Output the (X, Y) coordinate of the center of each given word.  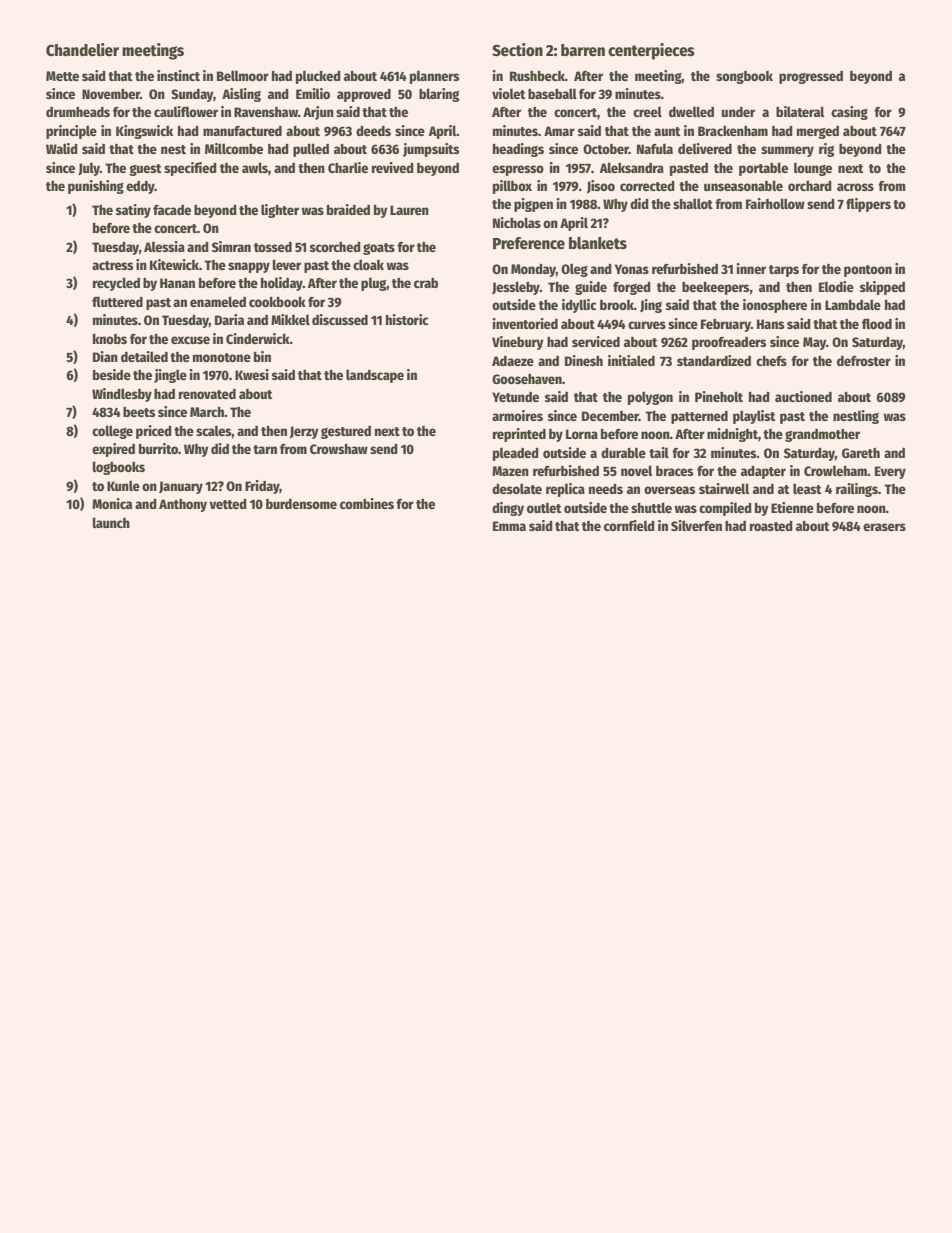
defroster (864, 361)
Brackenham (733, 131)
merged (818, 132)
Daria (229, 319)
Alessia (164, 246)
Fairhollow (775, 203)
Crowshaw (339, 449)
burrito (158, 448)
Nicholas (517, 222)
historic (407, 319)
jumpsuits (431, 150)
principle (71, 132)
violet (509, 93)
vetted (228, 504)
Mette (62, 76)
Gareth (861, 453)
